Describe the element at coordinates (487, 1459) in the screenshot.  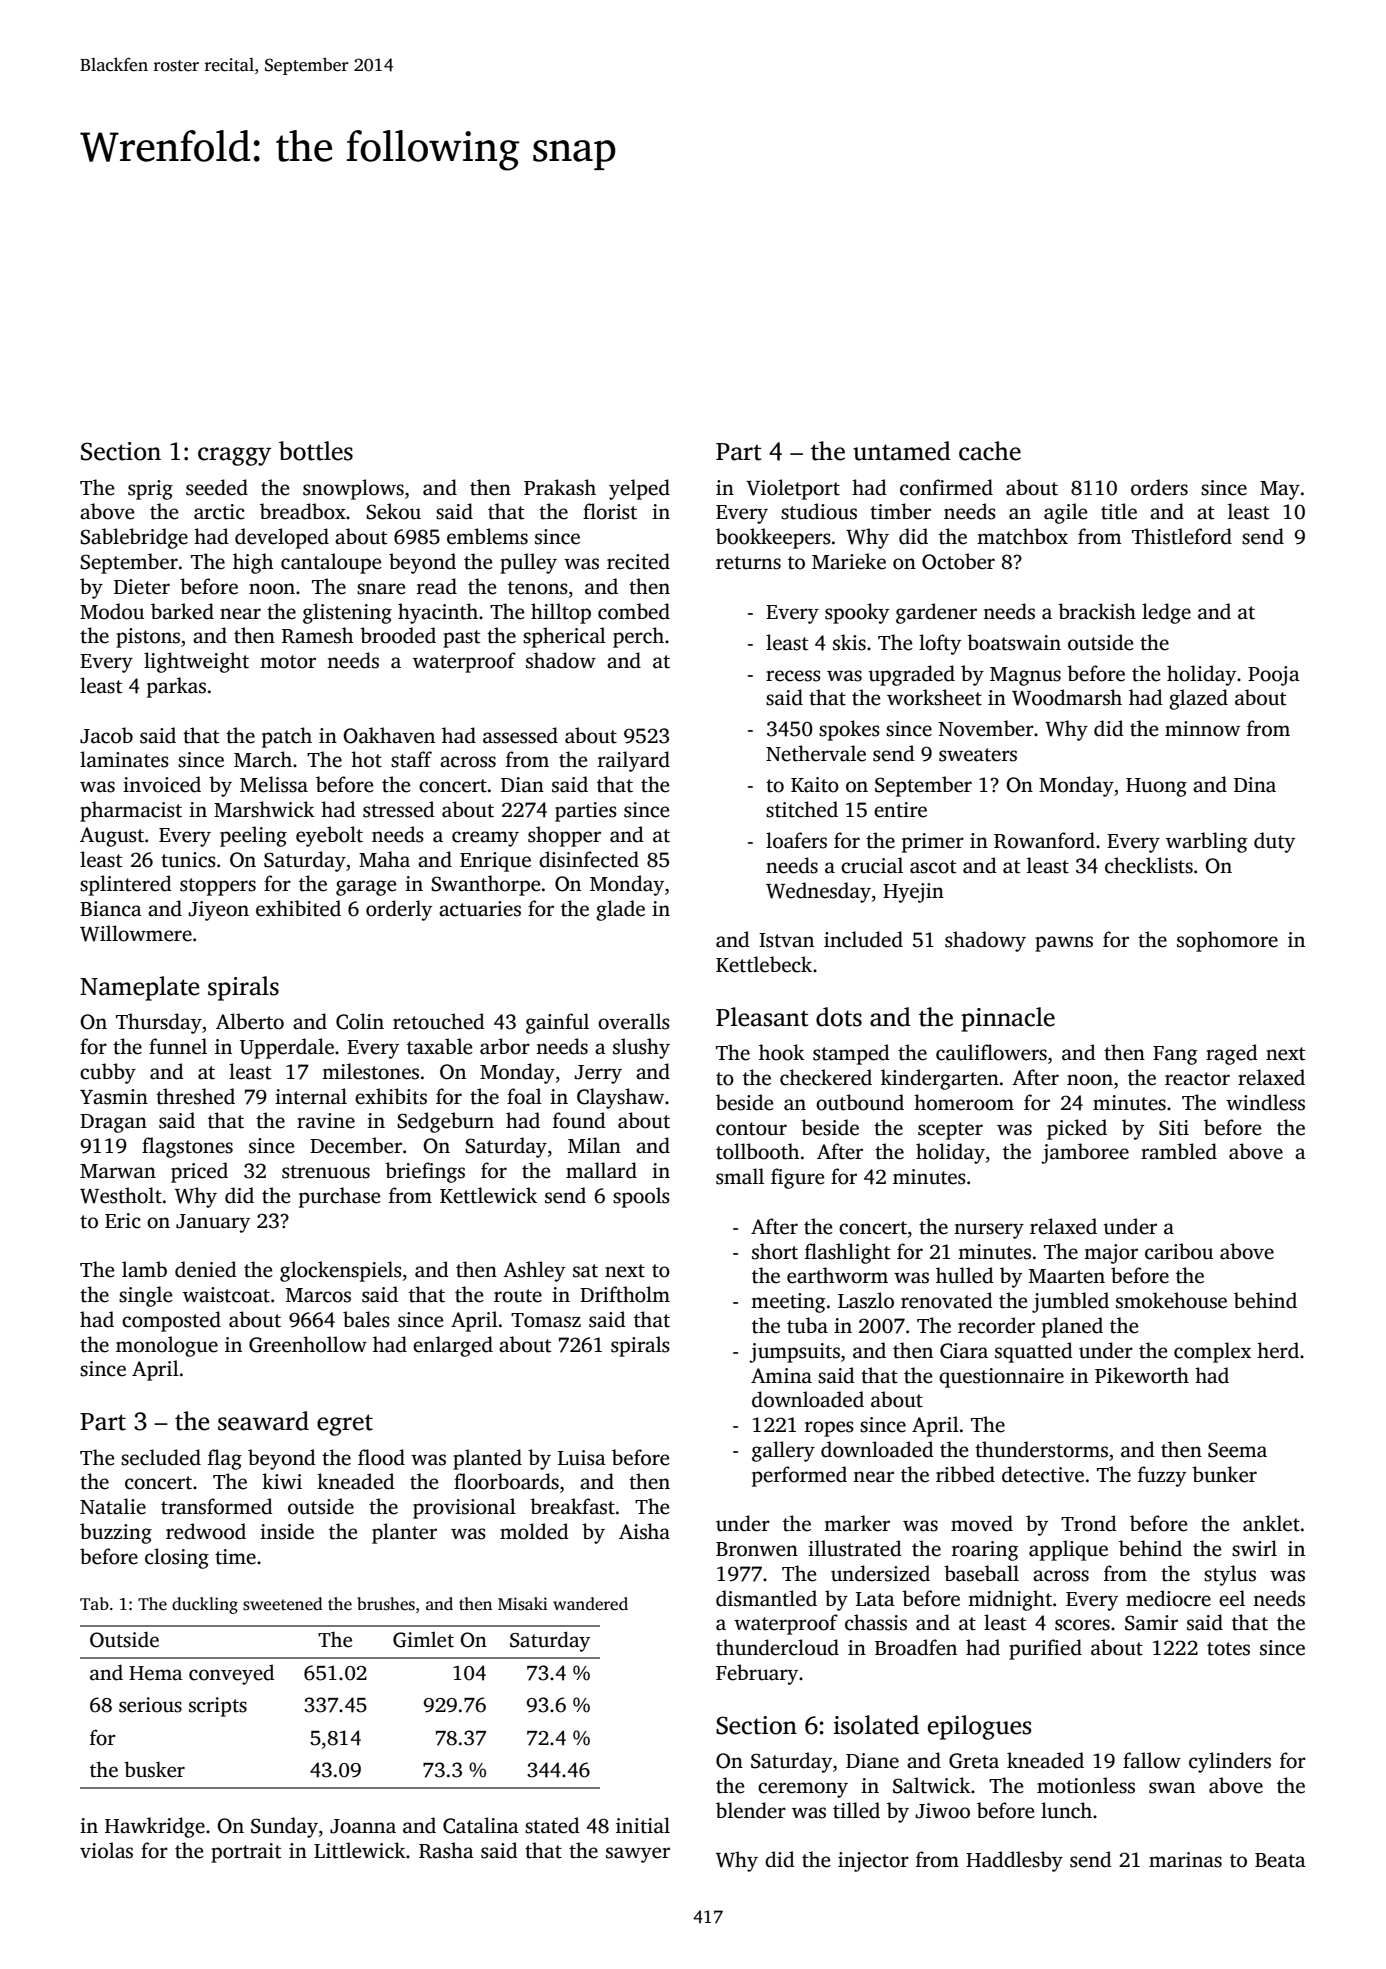
I see `planted` at that location.
